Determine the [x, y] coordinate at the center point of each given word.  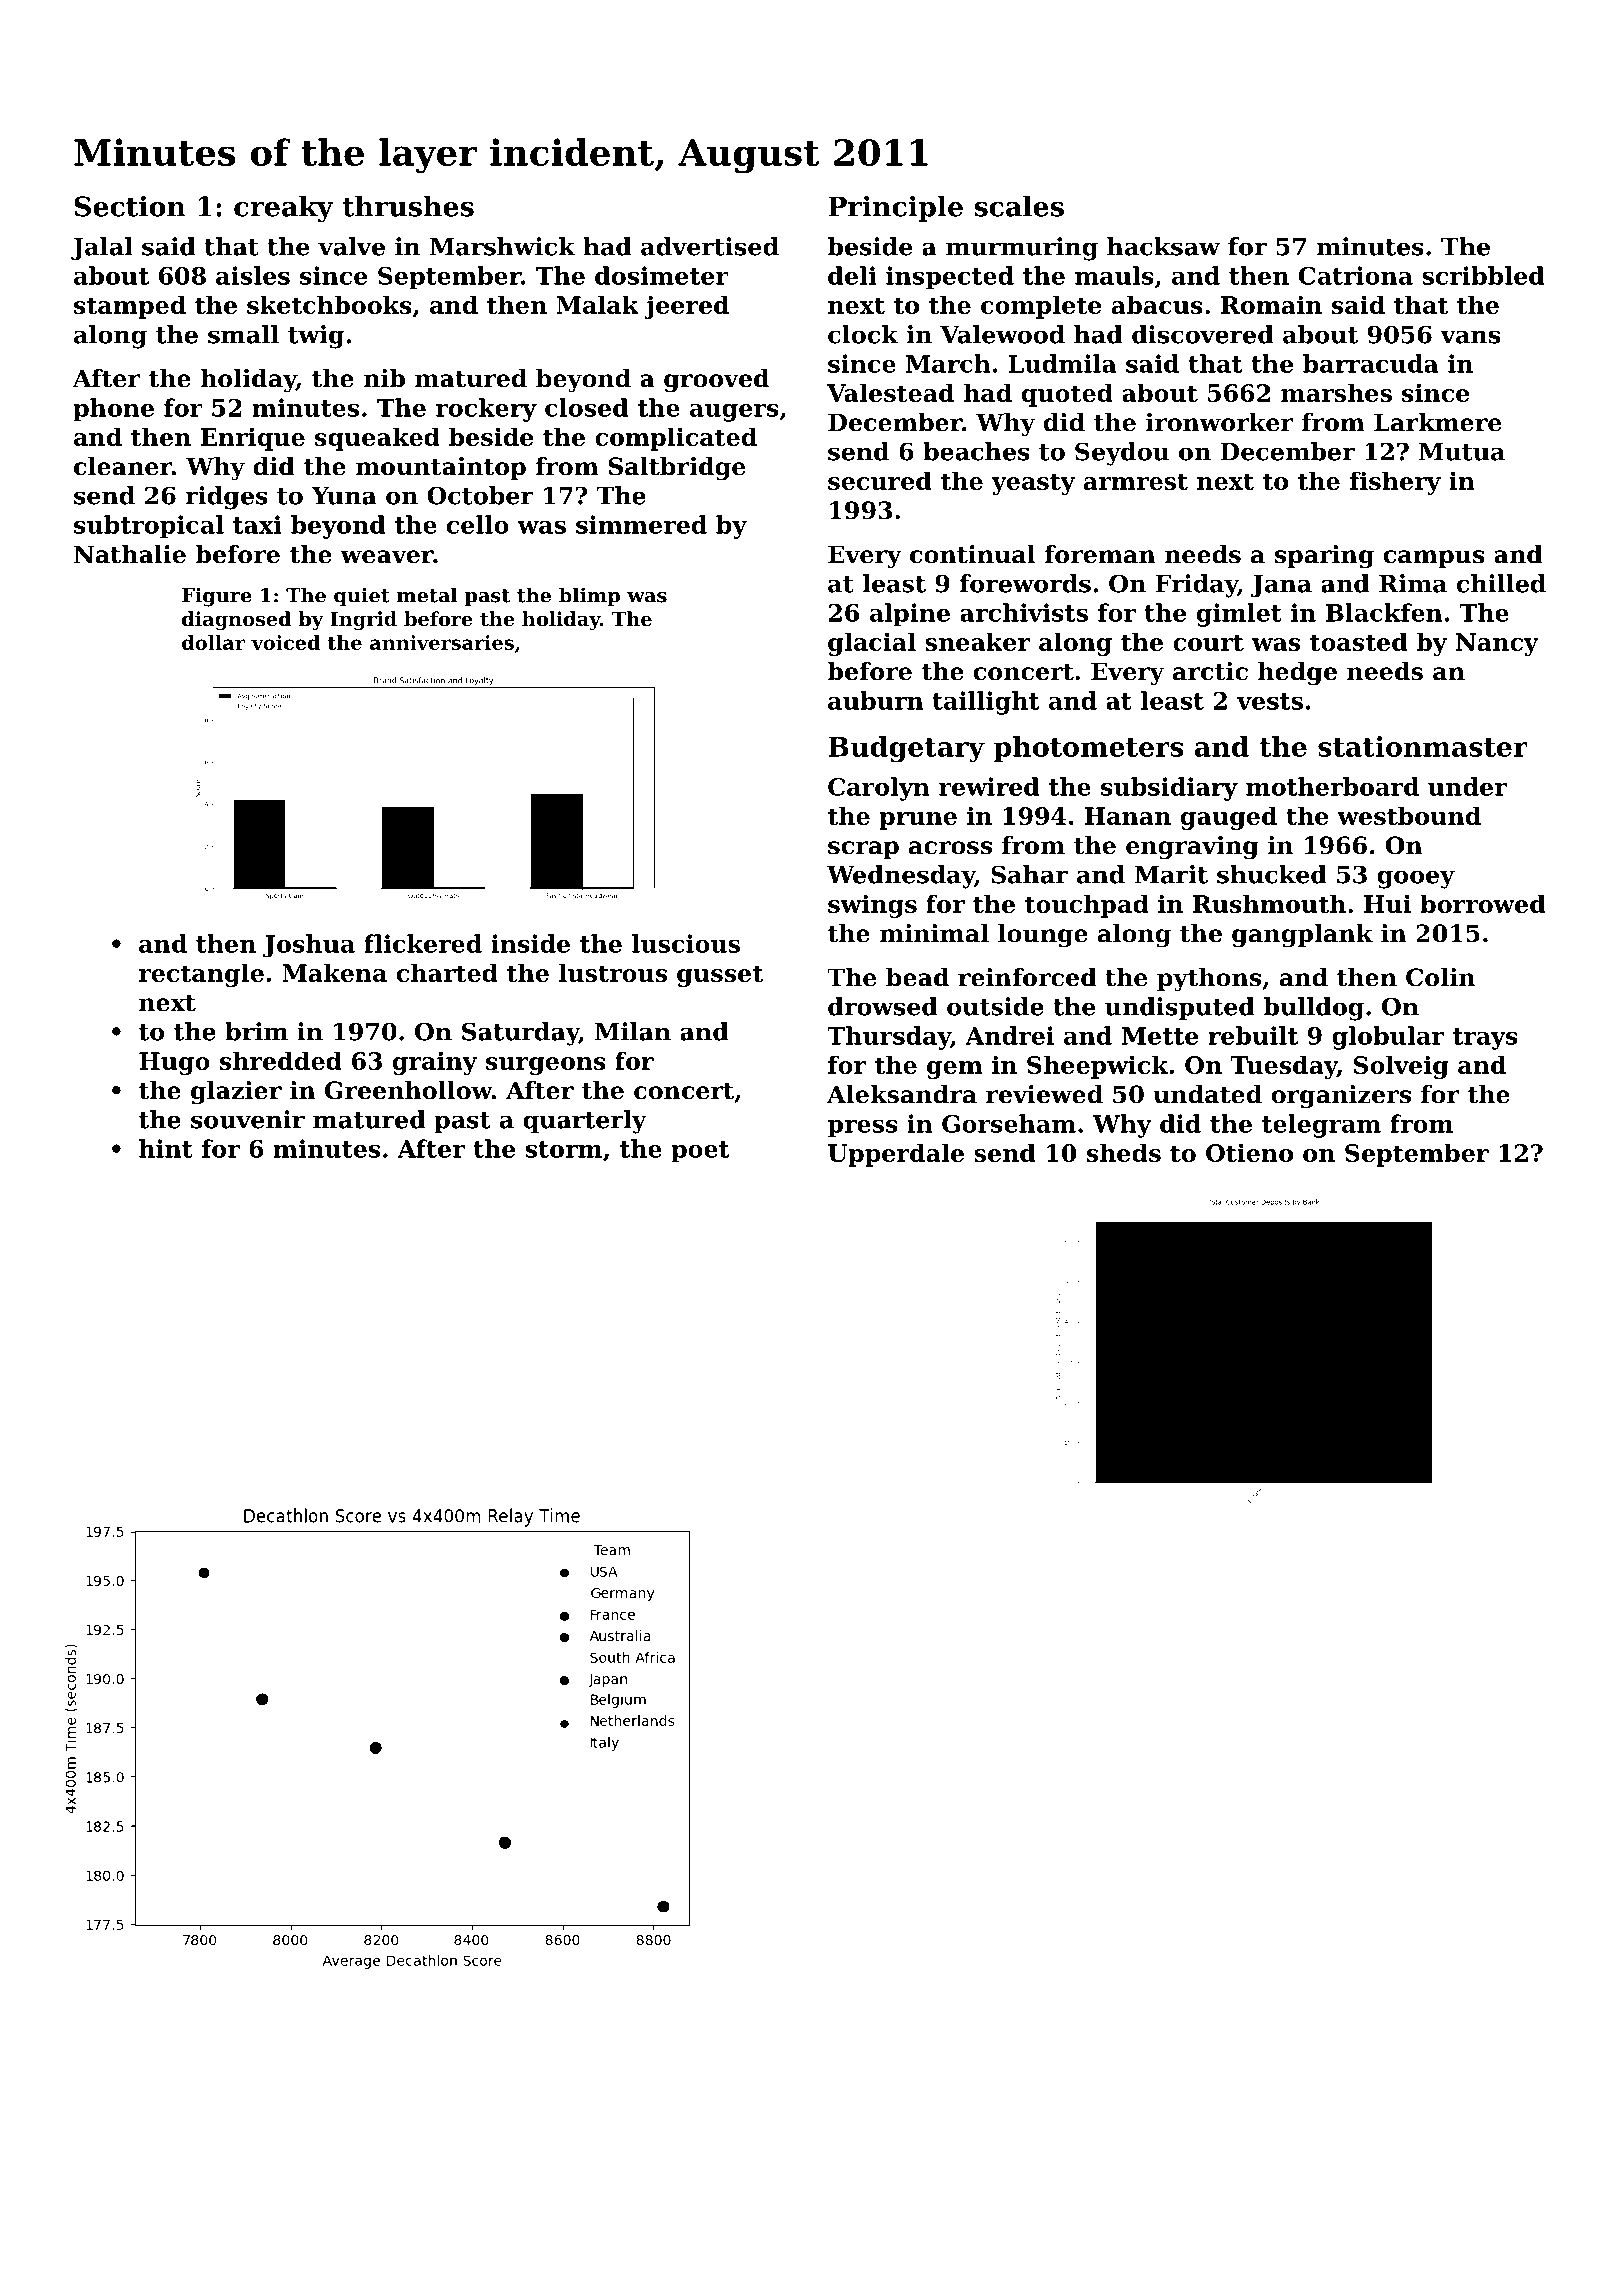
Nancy [1497, 644]
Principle [895, 209]
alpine [910, 615]
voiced [285, 642]
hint [166, 1148]
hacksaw [1163, 246]
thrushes [408, 206]
